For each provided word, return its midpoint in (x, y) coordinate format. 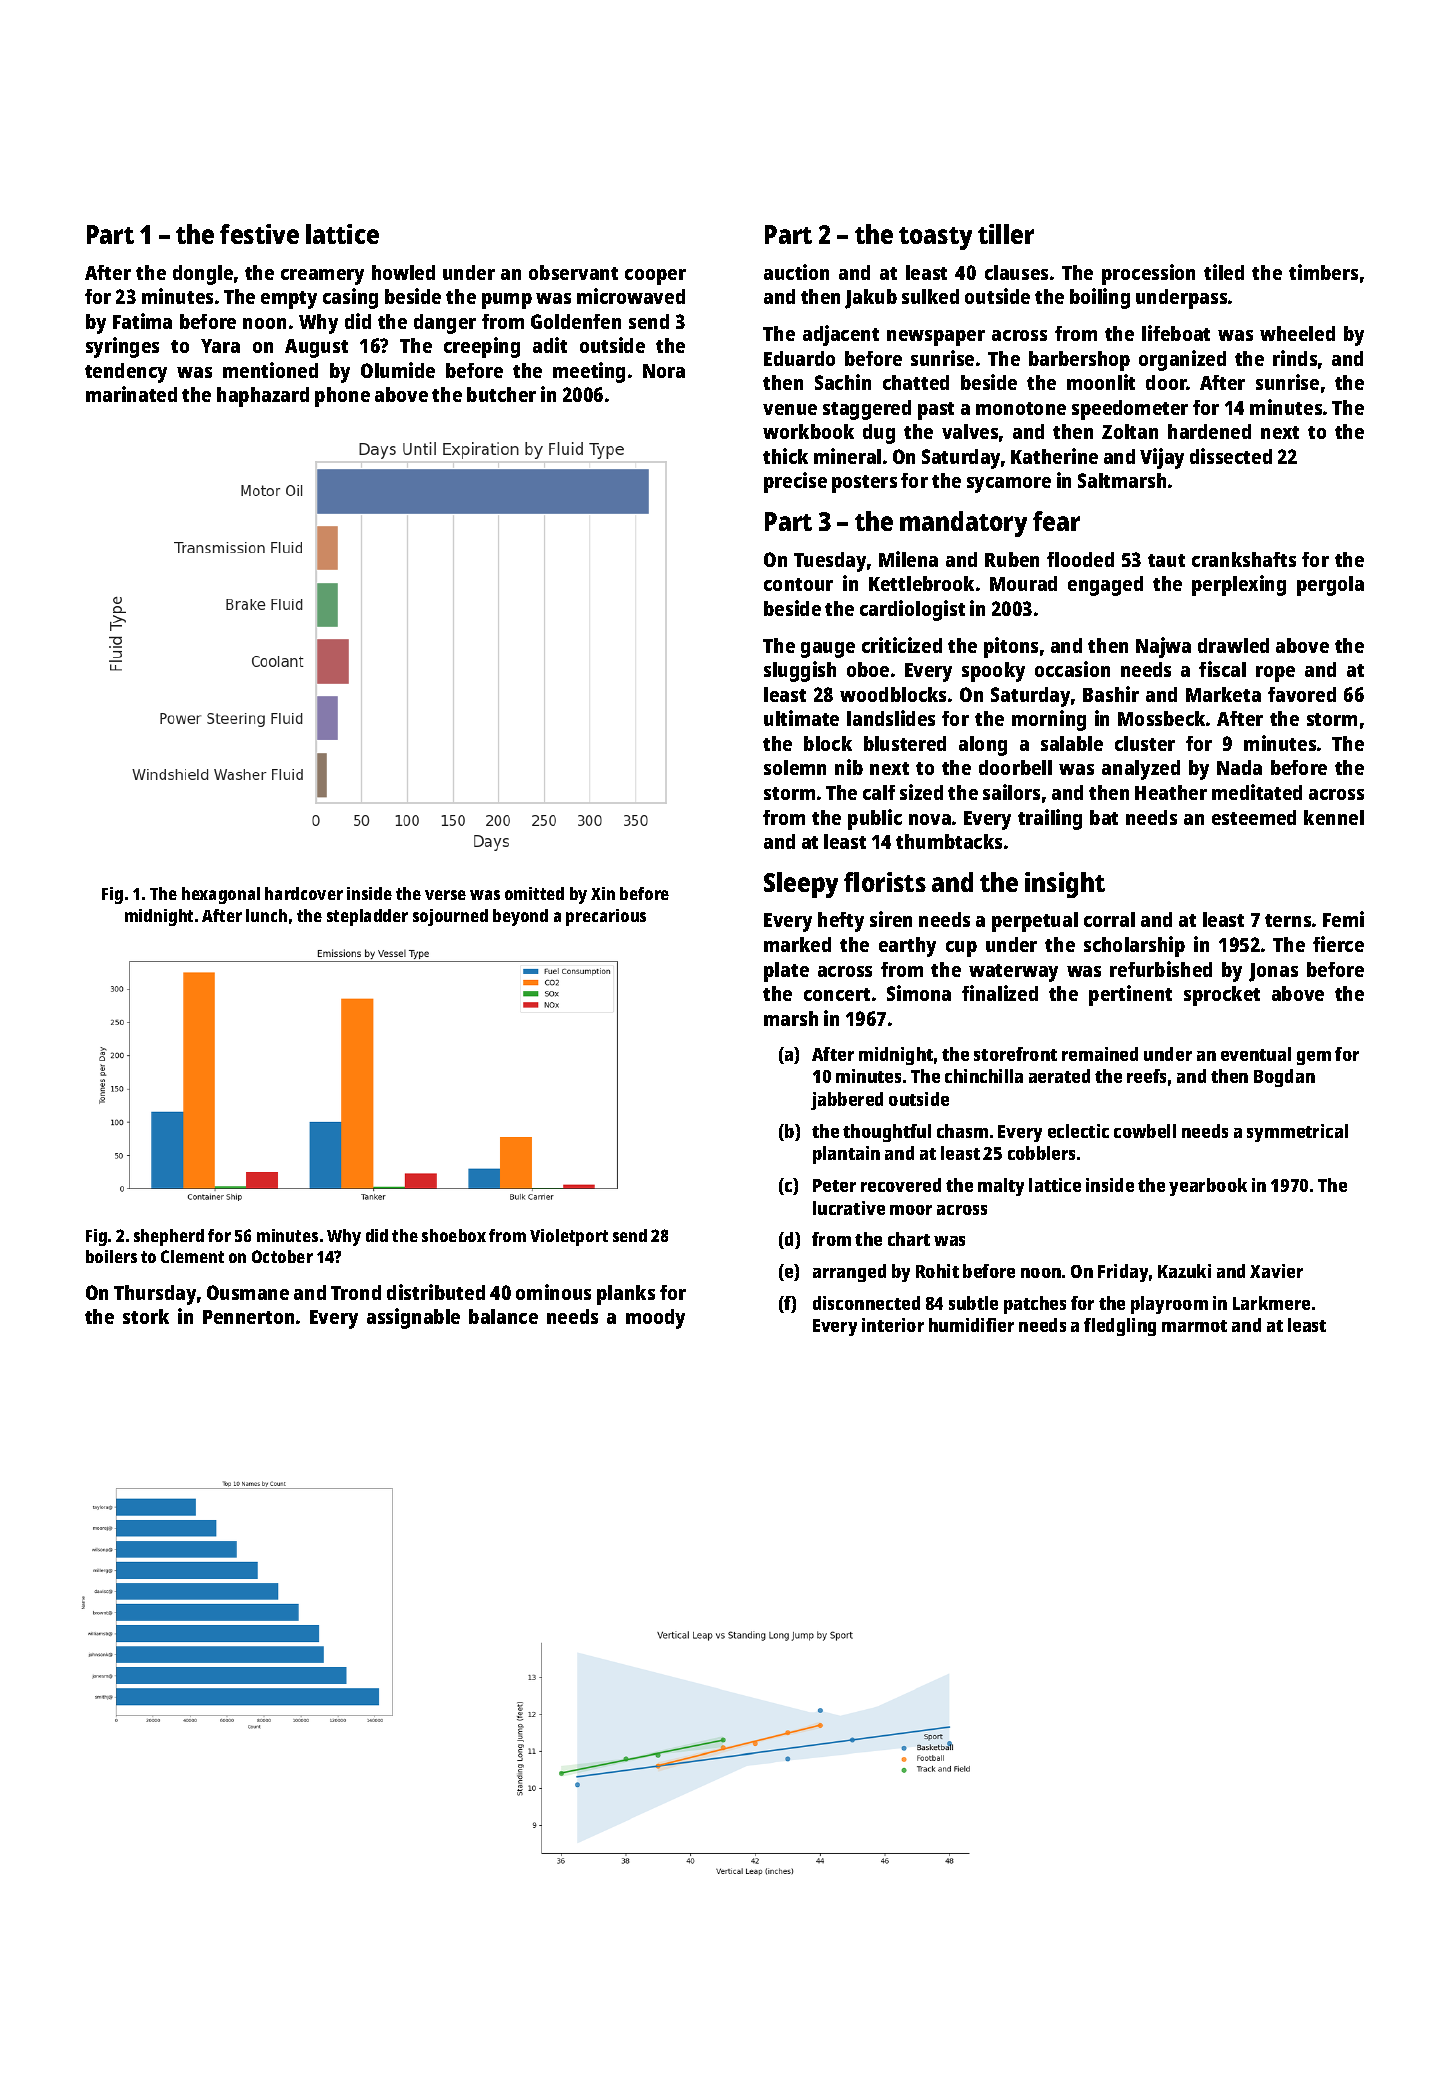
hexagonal (221, 895)
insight (1065, 885)
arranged (849, 1273)
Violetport (569, 1237)
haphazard (263, 397)
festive (259, 234)
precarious (606, 917)
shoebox (454, 1235)
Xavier (1276, 1271)
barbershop (1079, 361)
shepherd (169, 1237)
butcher (501, 394)
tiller (1006, 234)
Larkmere (1271, 1303)
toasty (935, 238)
